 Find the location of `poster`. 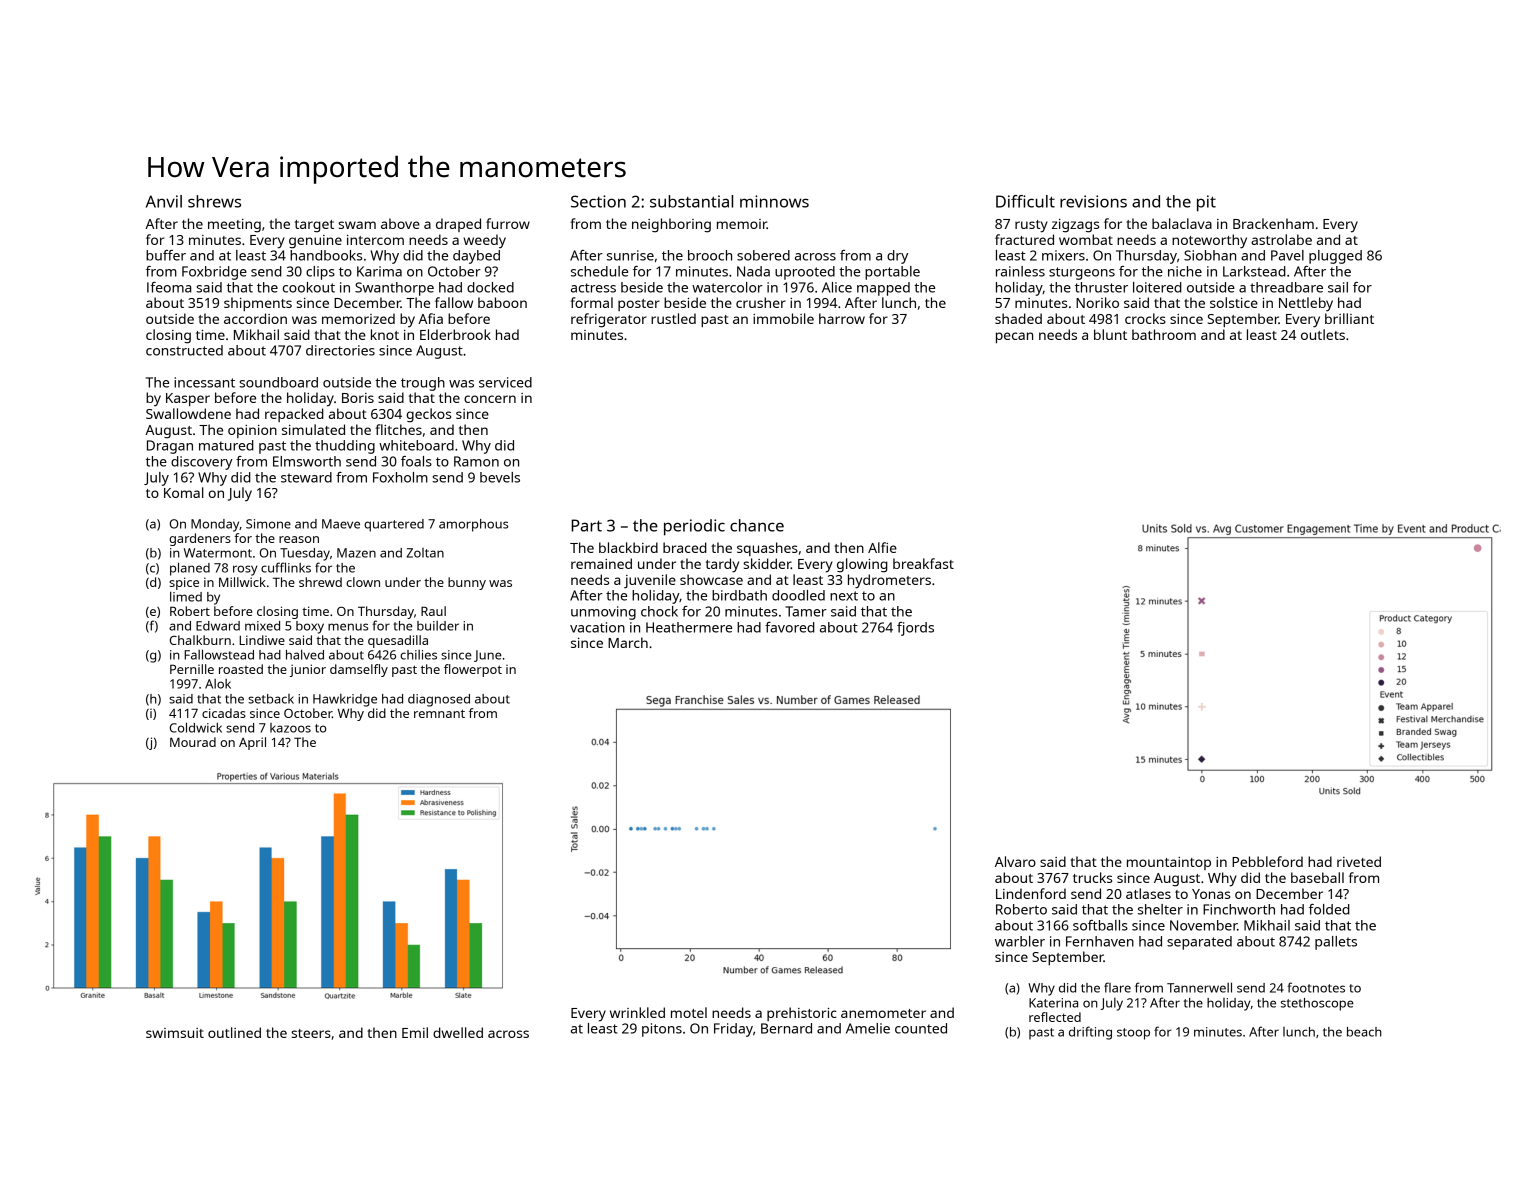

poster is located at coordinates (639, 305).
